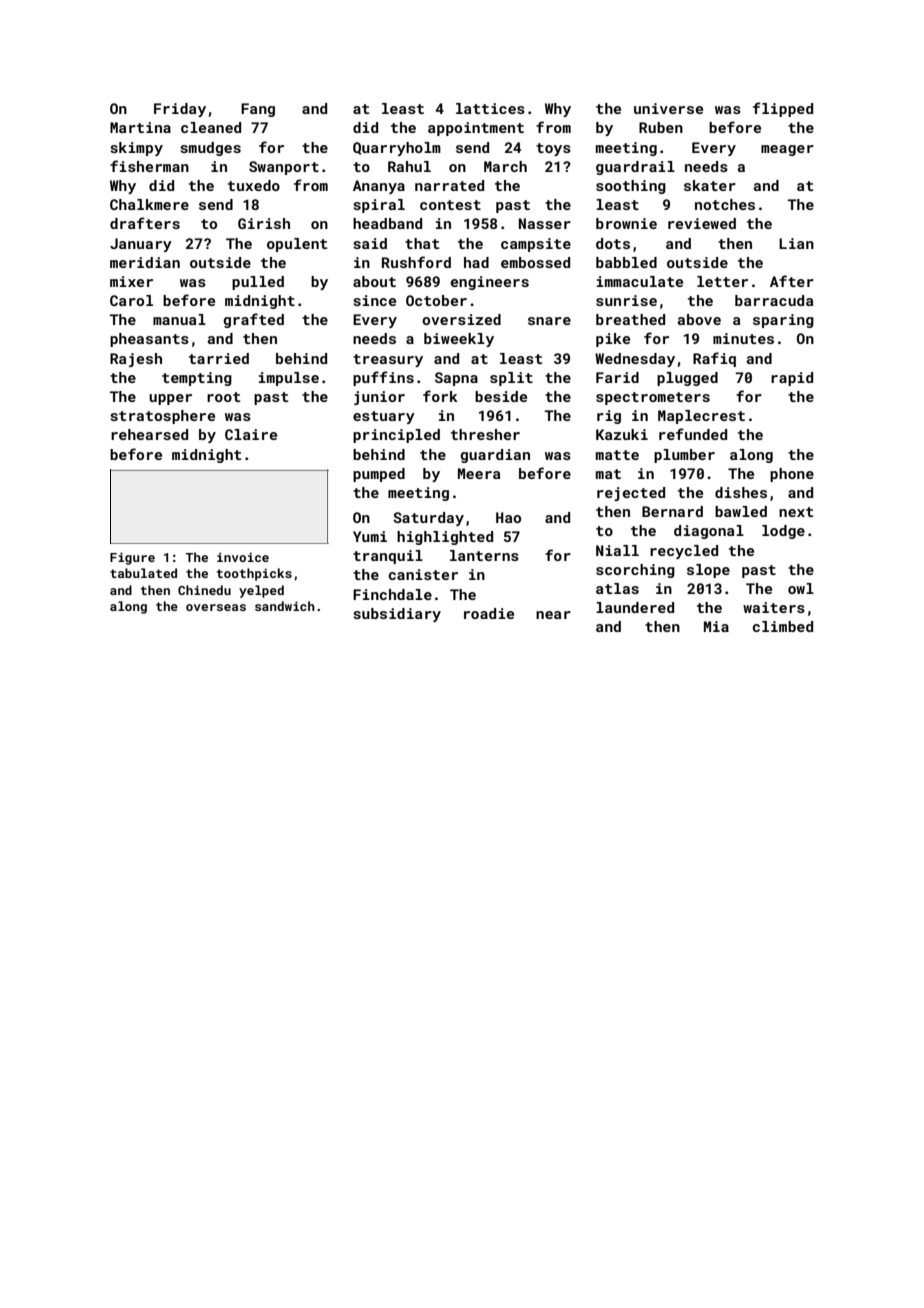  Describe the element at coordinates (289, 379) in the document. I see `impulse` at that location.
